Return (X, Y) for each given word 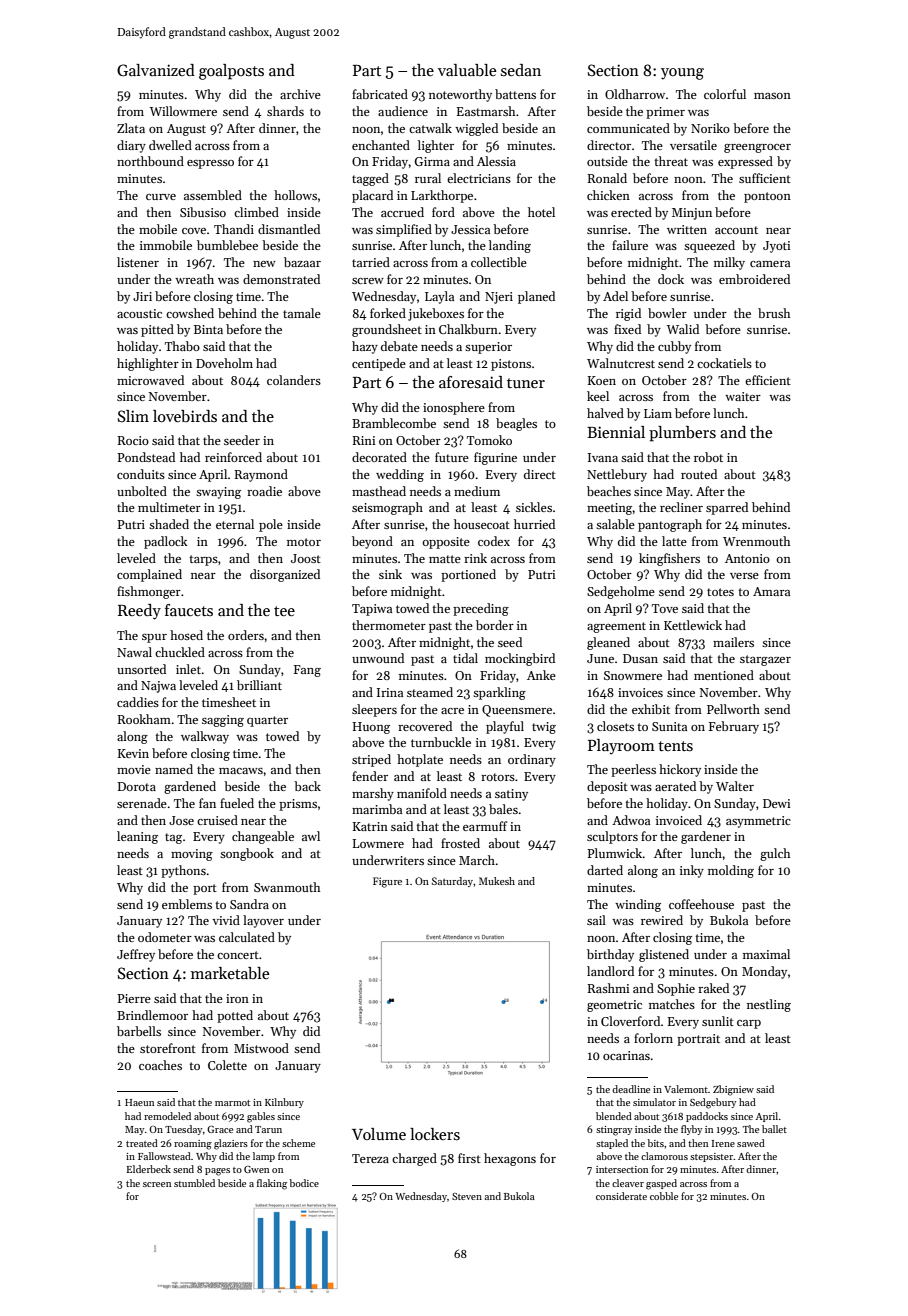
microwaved (150, 380)
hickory (680, 770)
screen (157, 1184)
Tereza (370, 1158)
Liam (658, 413)
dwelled (170, 145)
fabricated (380, 94)
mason (772, 96)
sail (596, 920)
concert (238, 955)
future (452, 457)
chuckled (180, 652)
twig (544, 728)
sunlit (718, 1021)
